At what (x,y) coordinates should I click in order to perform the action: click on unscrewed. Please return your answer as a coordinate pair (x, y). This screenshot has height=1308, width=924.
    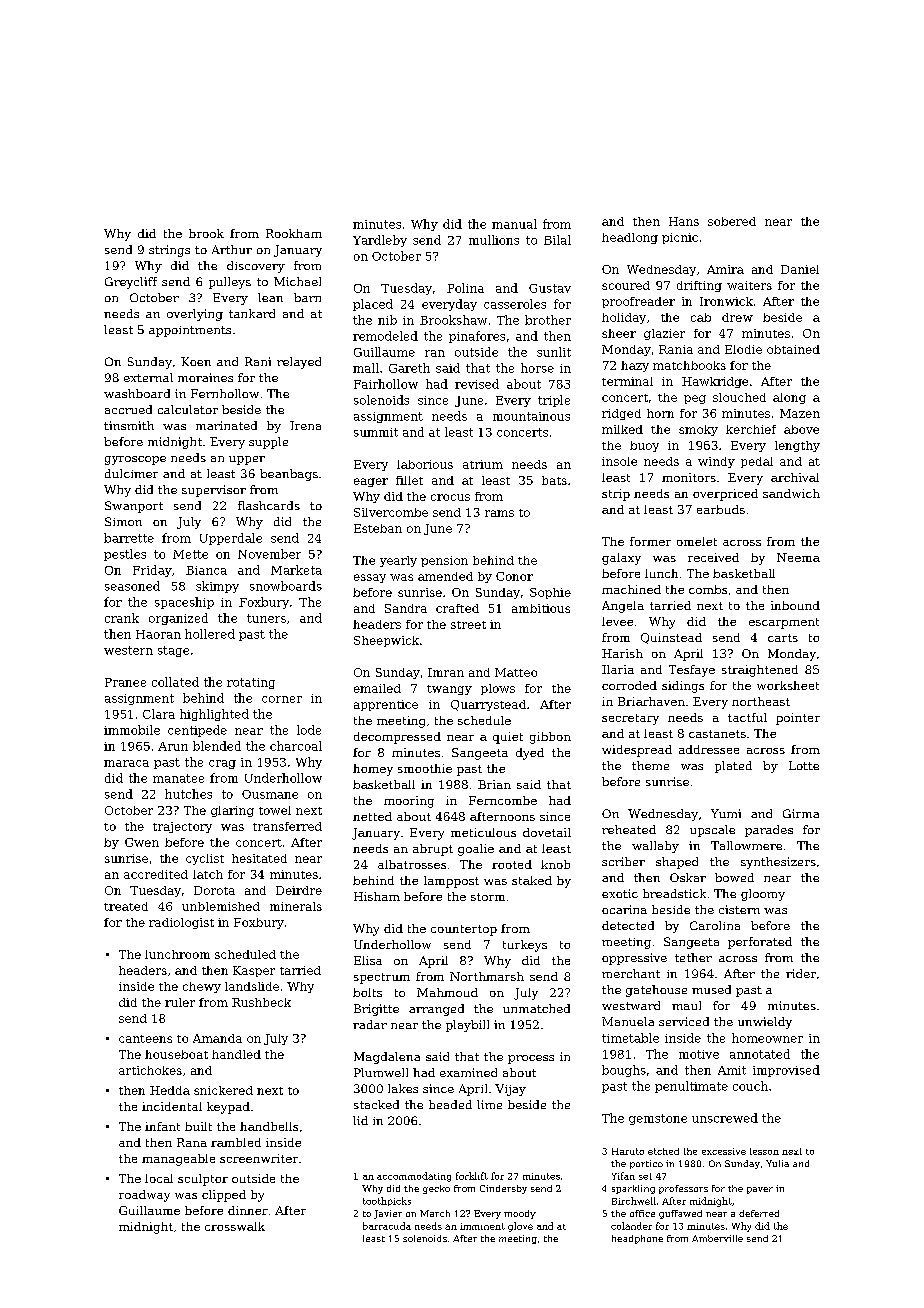
    Looking at the image, I should click on (725, 1118).
